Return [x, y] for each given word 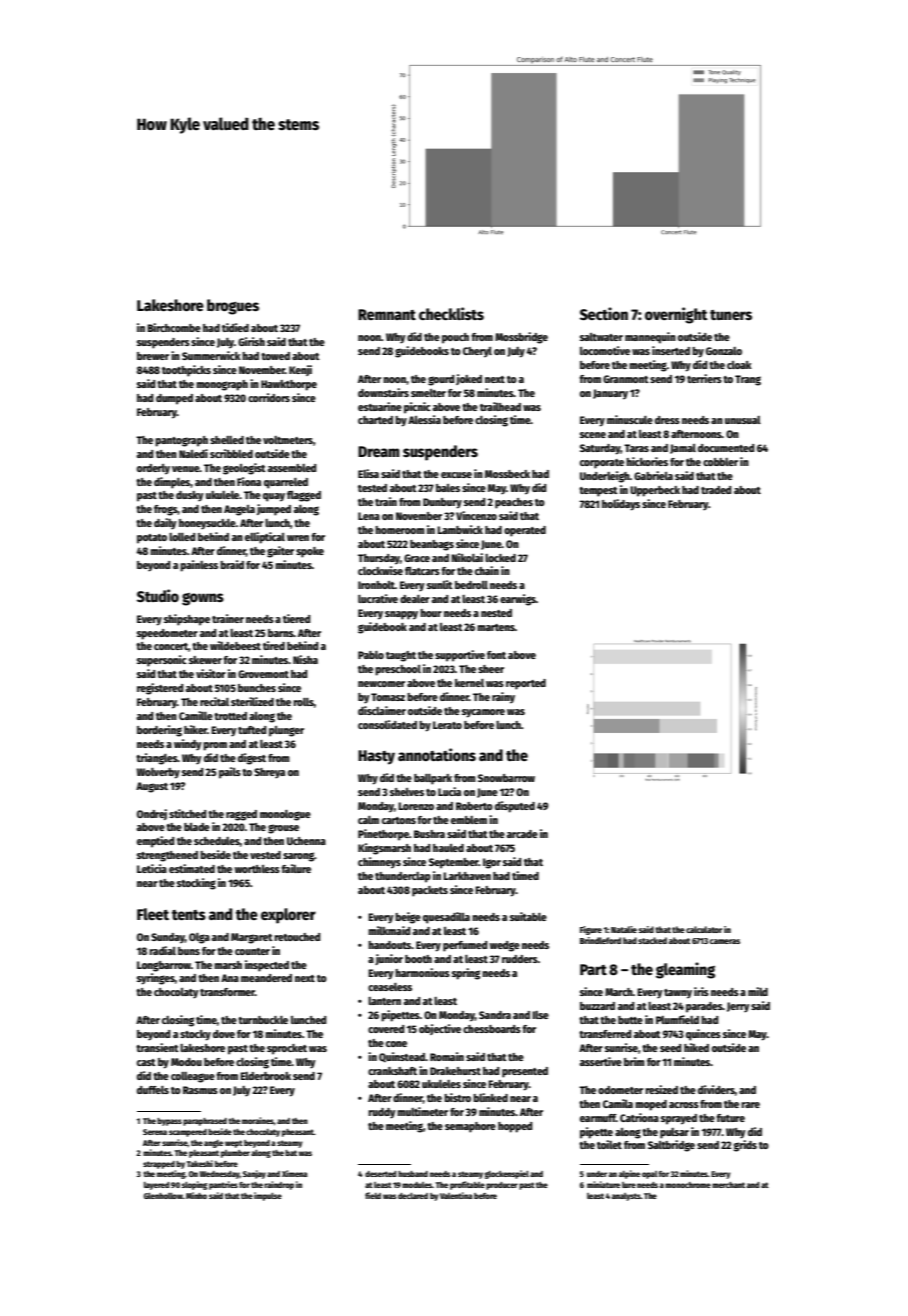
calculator [704, 929]
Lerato [447, 725]
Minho [196, 1195]
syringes [156, 979]
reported [526, 684]
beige [408, 918]
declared [413, 1196]
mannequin [650, 338]
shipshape [187, 620]
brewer [153, 356]
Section [604, 313]
